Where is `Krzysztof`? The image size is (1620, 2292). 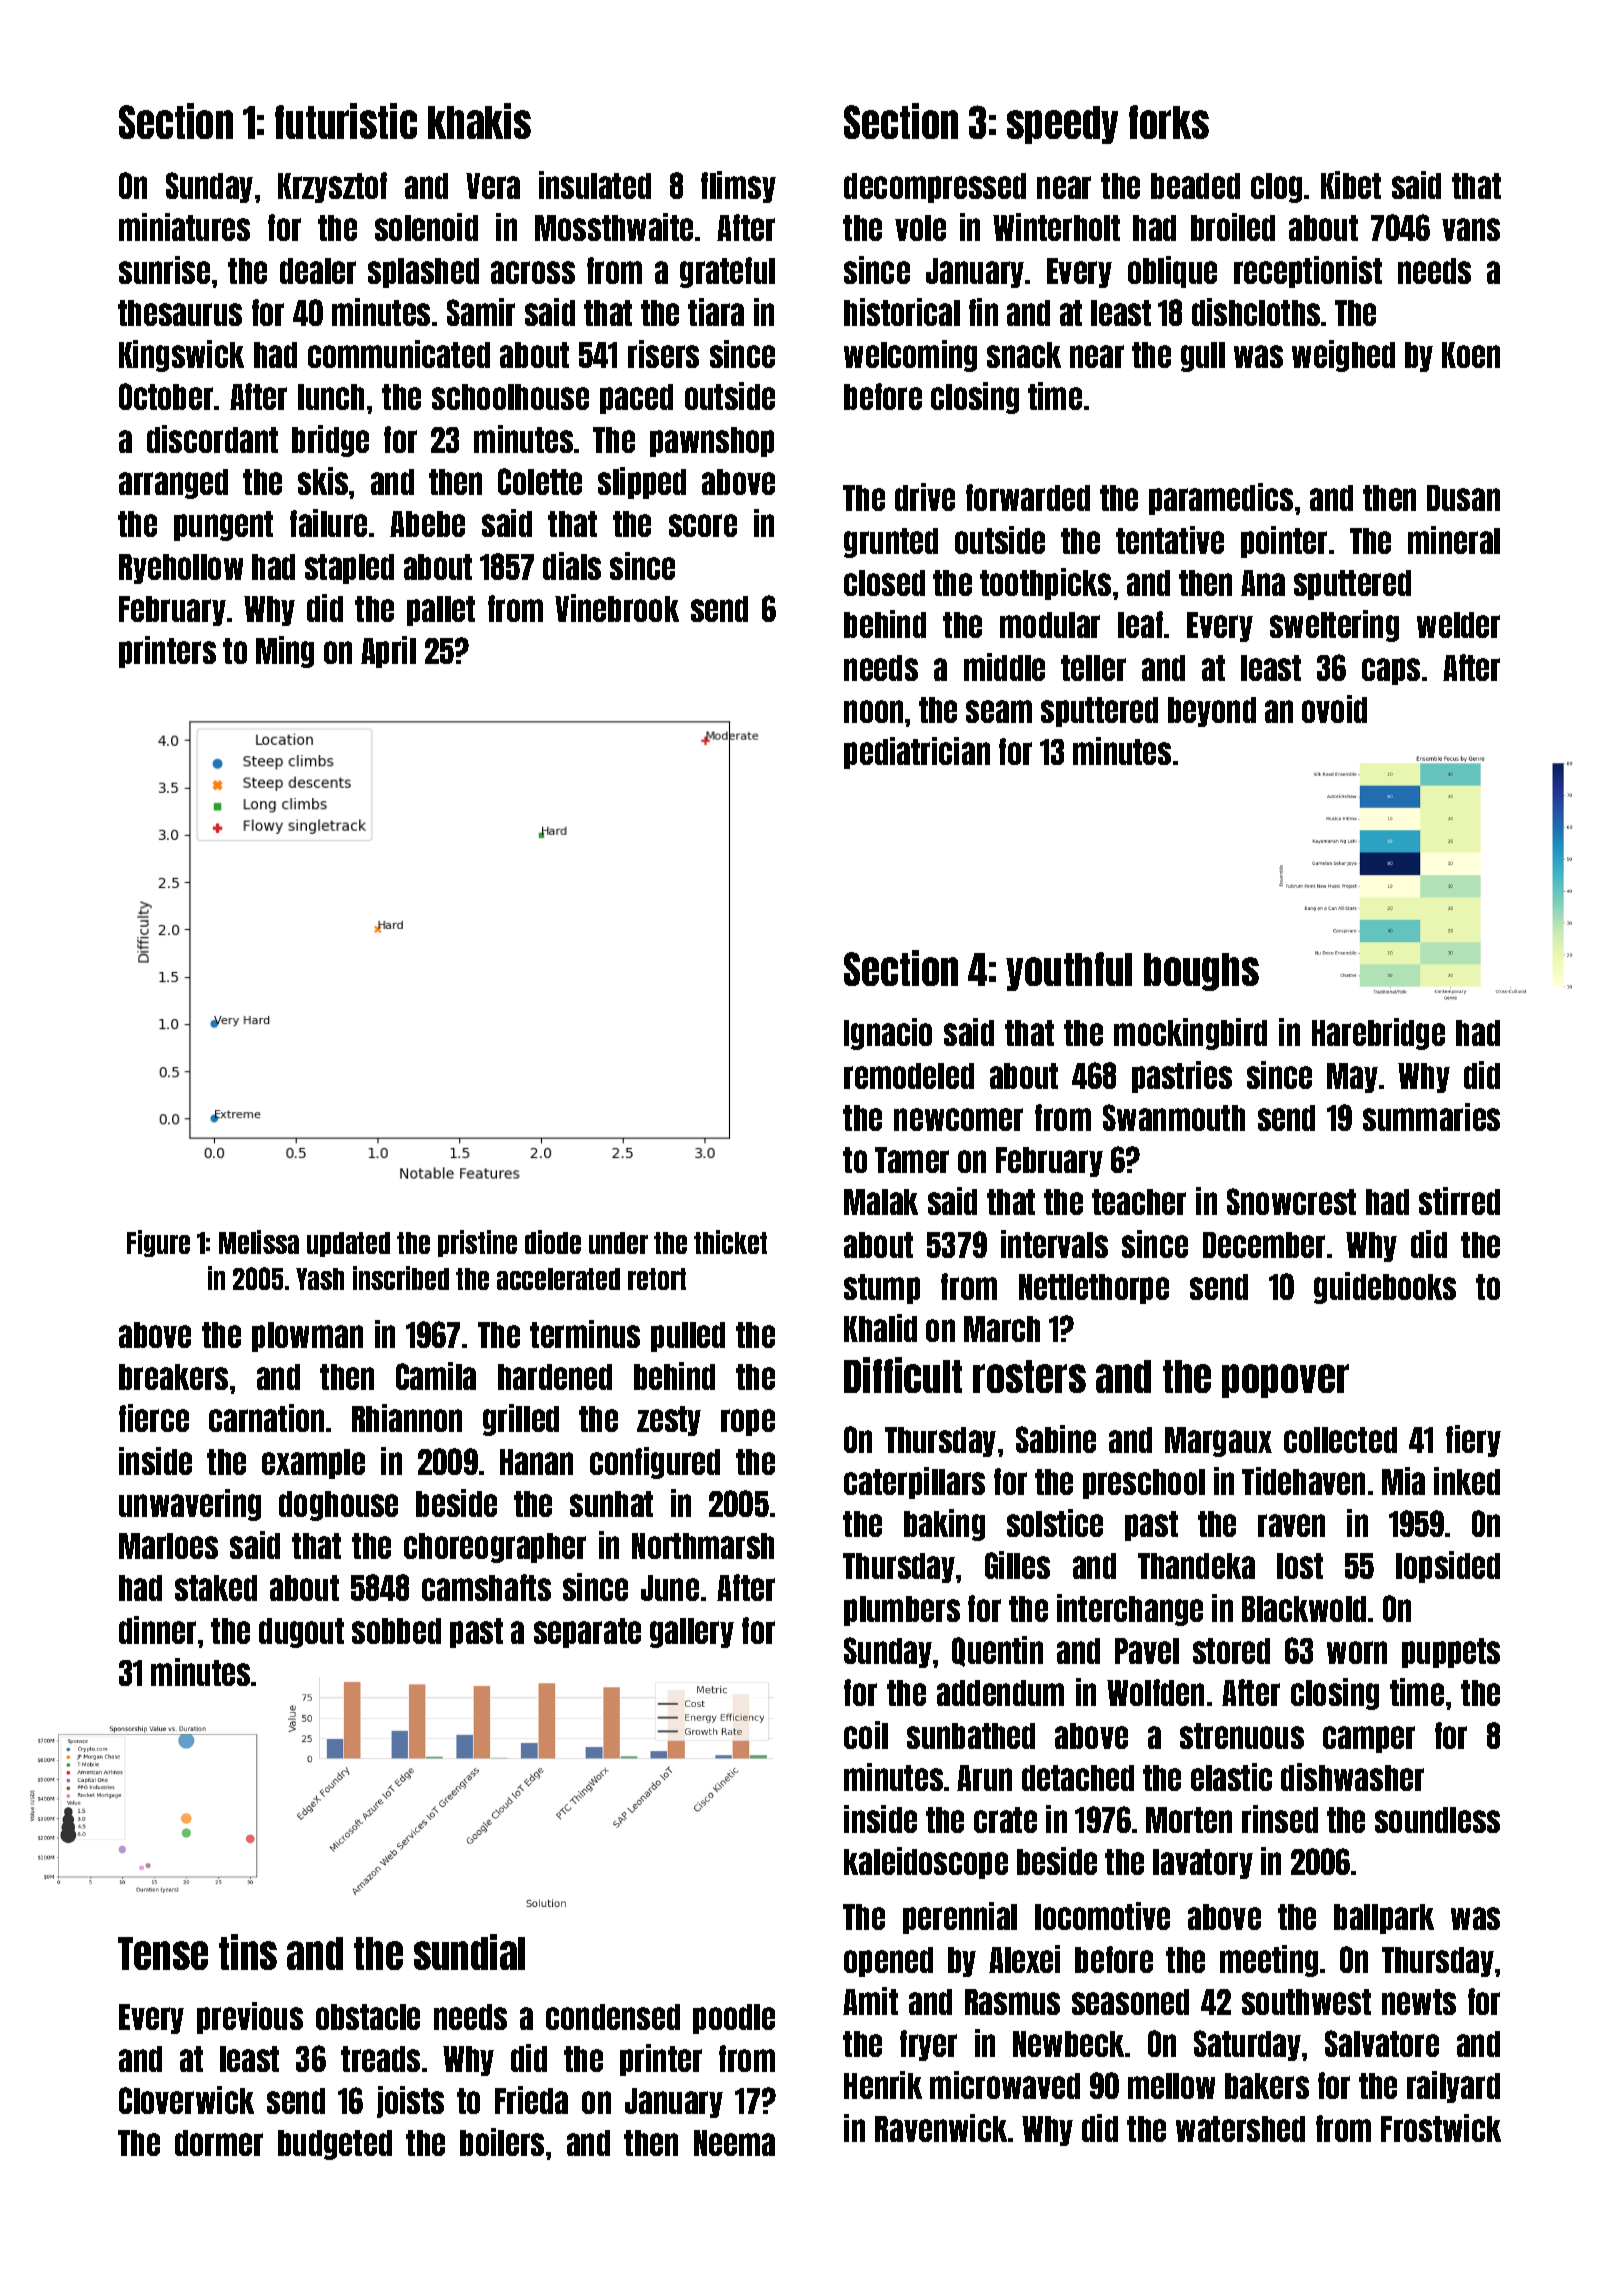
Krzysztof is located at coordinates (332, 187).
